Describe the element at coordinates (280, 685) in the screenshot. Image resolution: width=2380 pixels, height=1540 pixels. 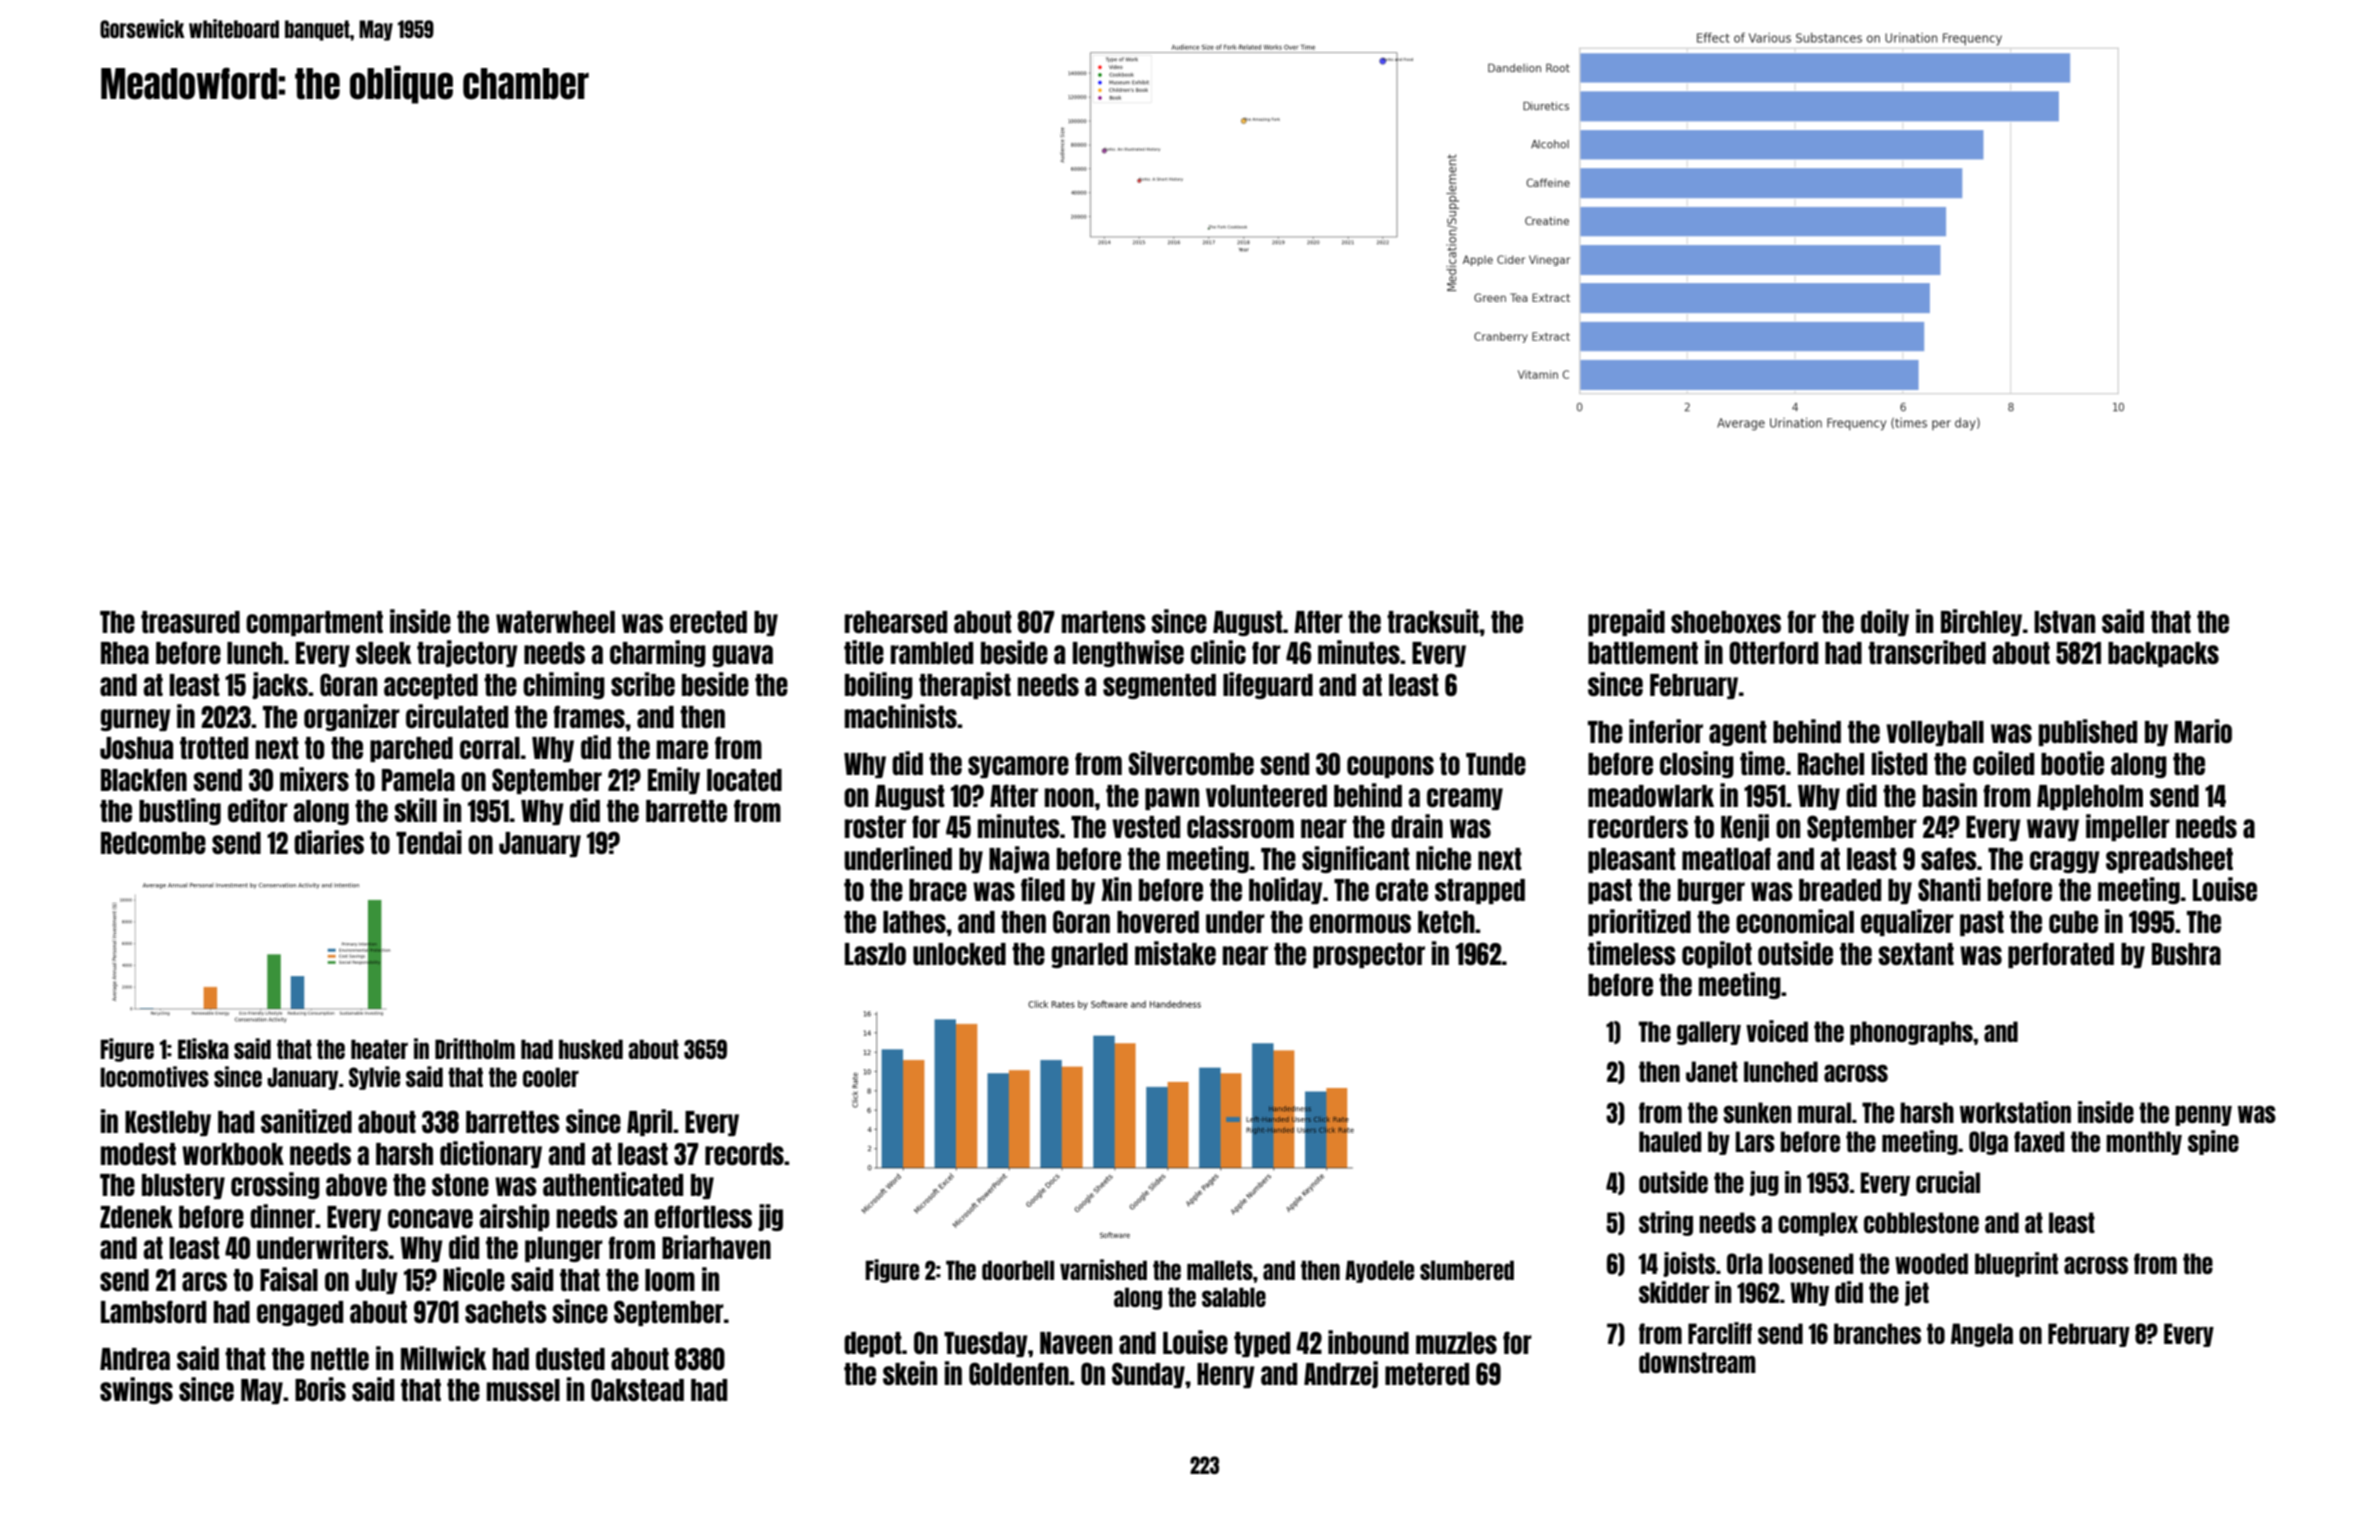
I see `jacks` at that location.
